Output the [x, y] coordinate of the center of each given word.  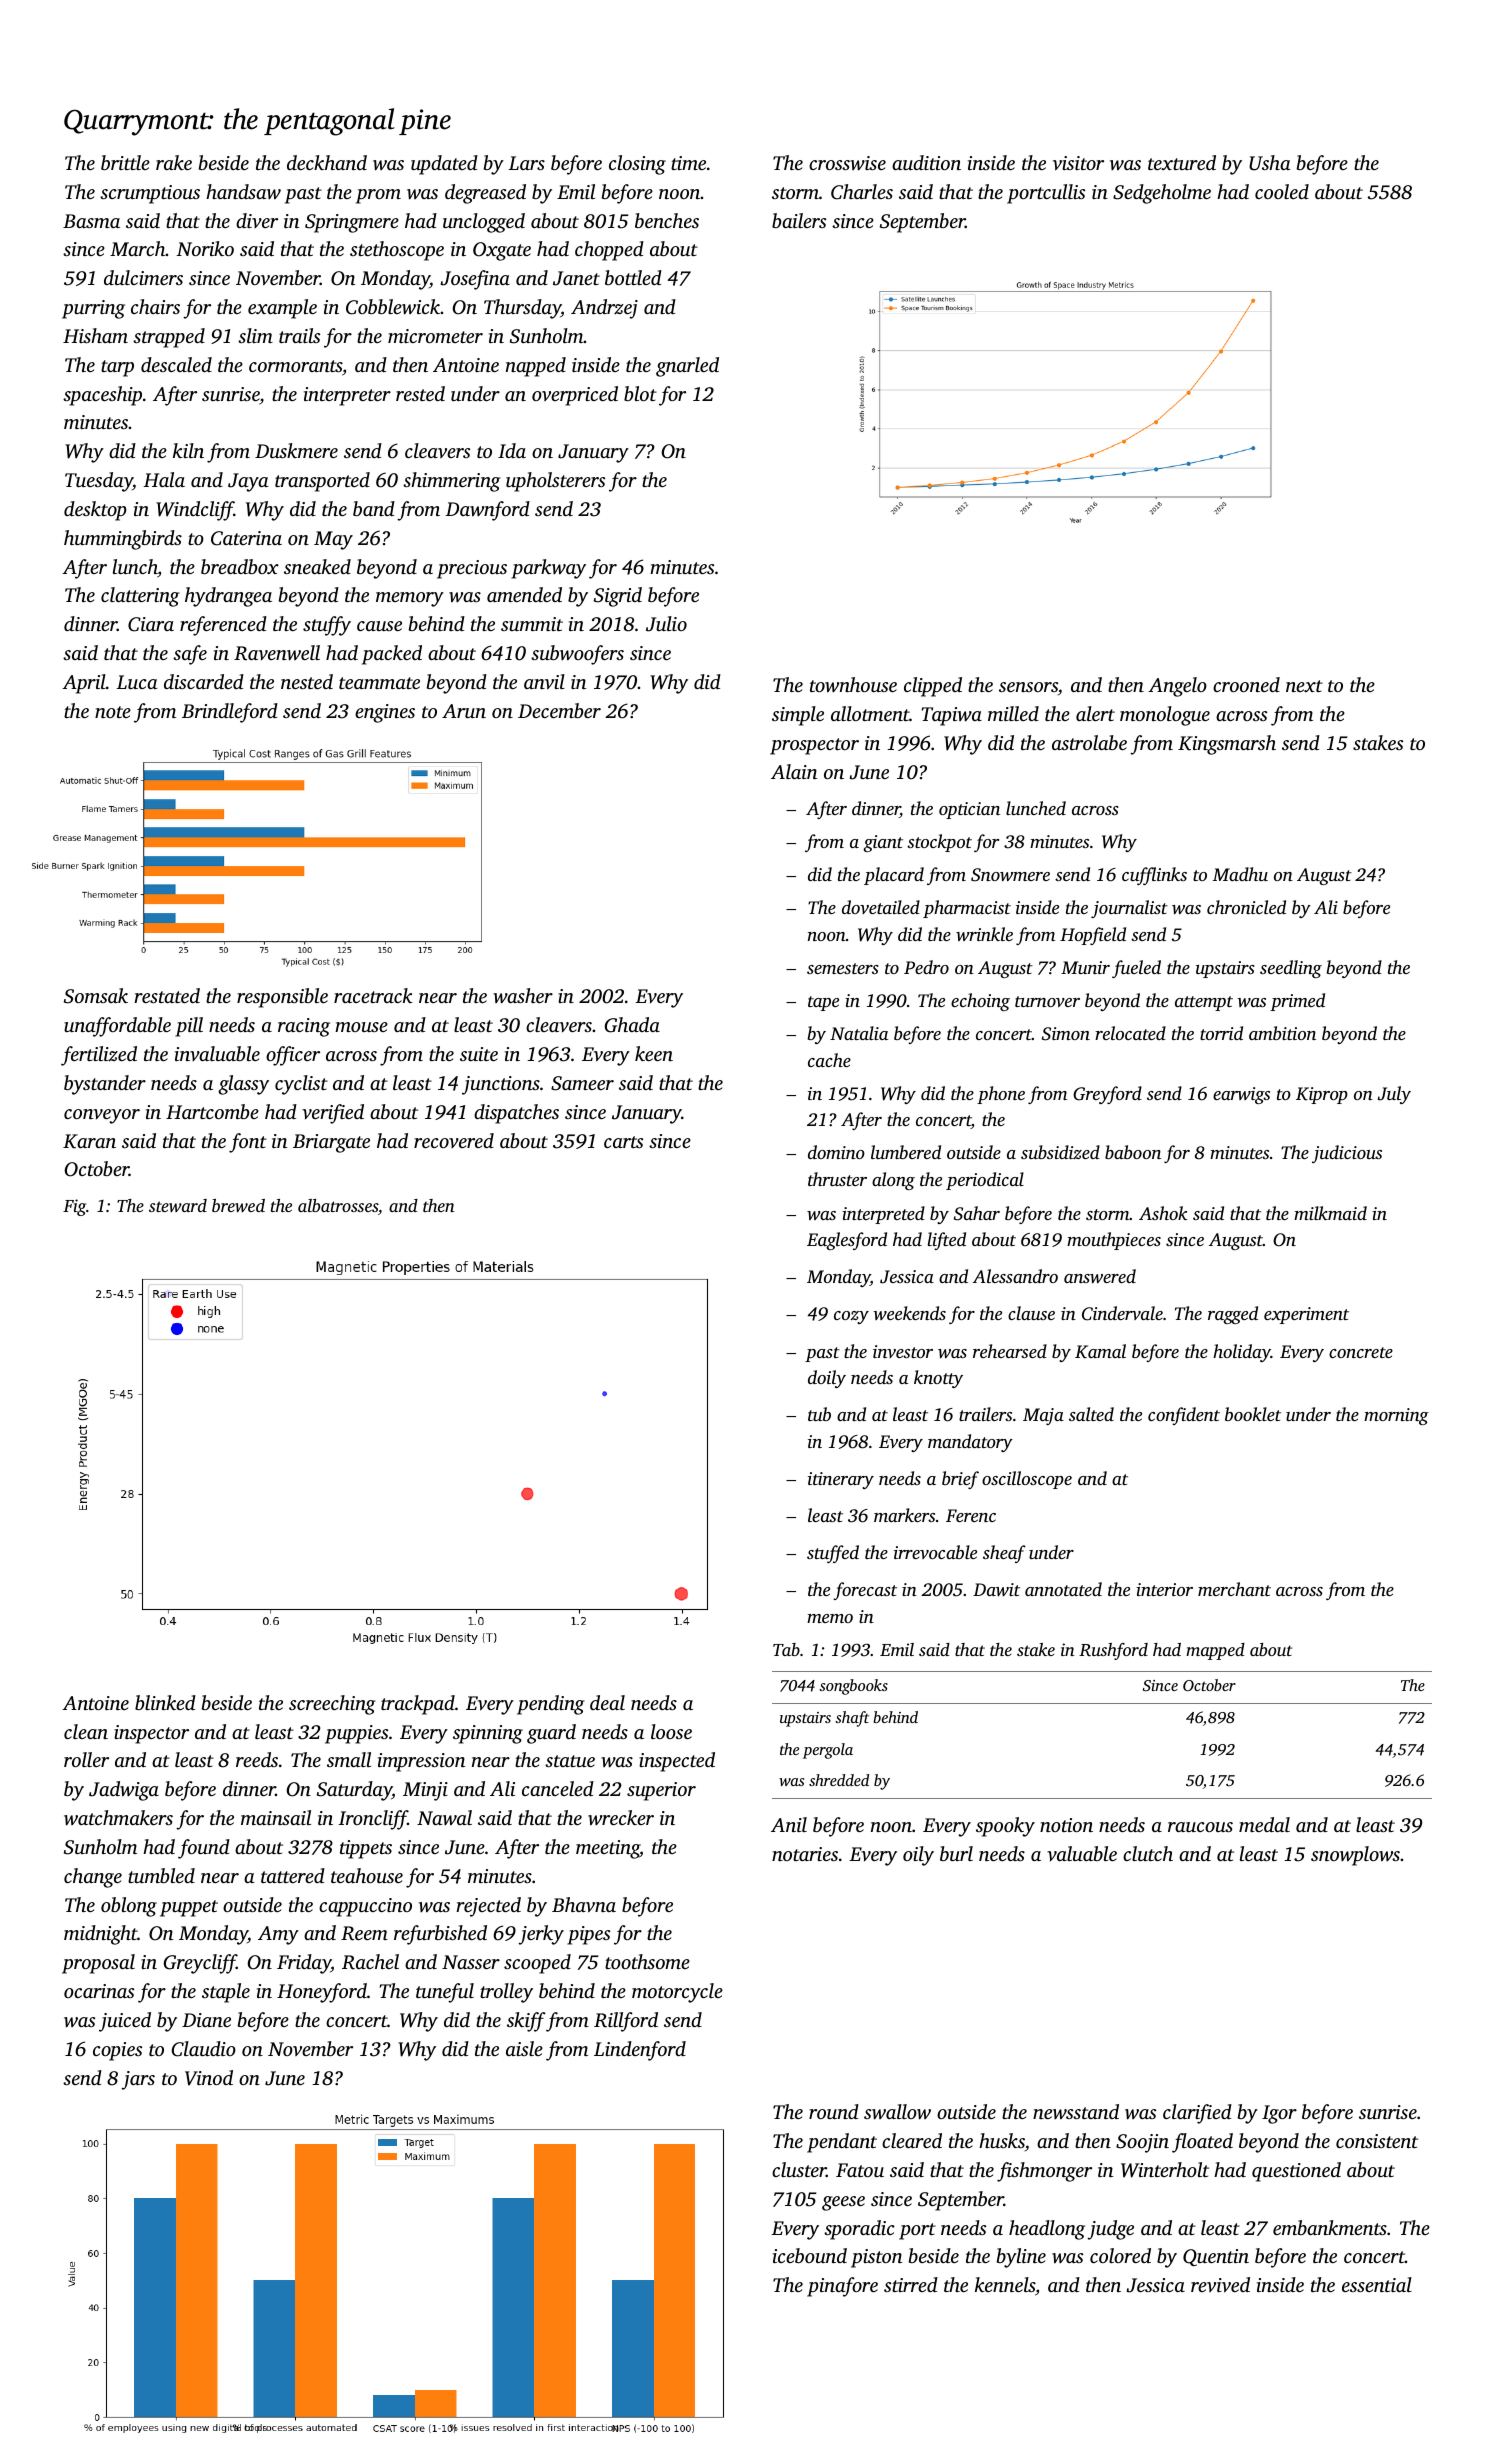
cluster [799, 2169]
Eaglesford [847, 1241]
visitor [1078, 163]
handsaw [243, 191]
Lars [526, 163]
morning [1396, 1416]
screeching [332, 1705]
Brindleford [230, 713]
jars [138, 2080]
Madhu [1240, 874]
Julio [666, 624]
